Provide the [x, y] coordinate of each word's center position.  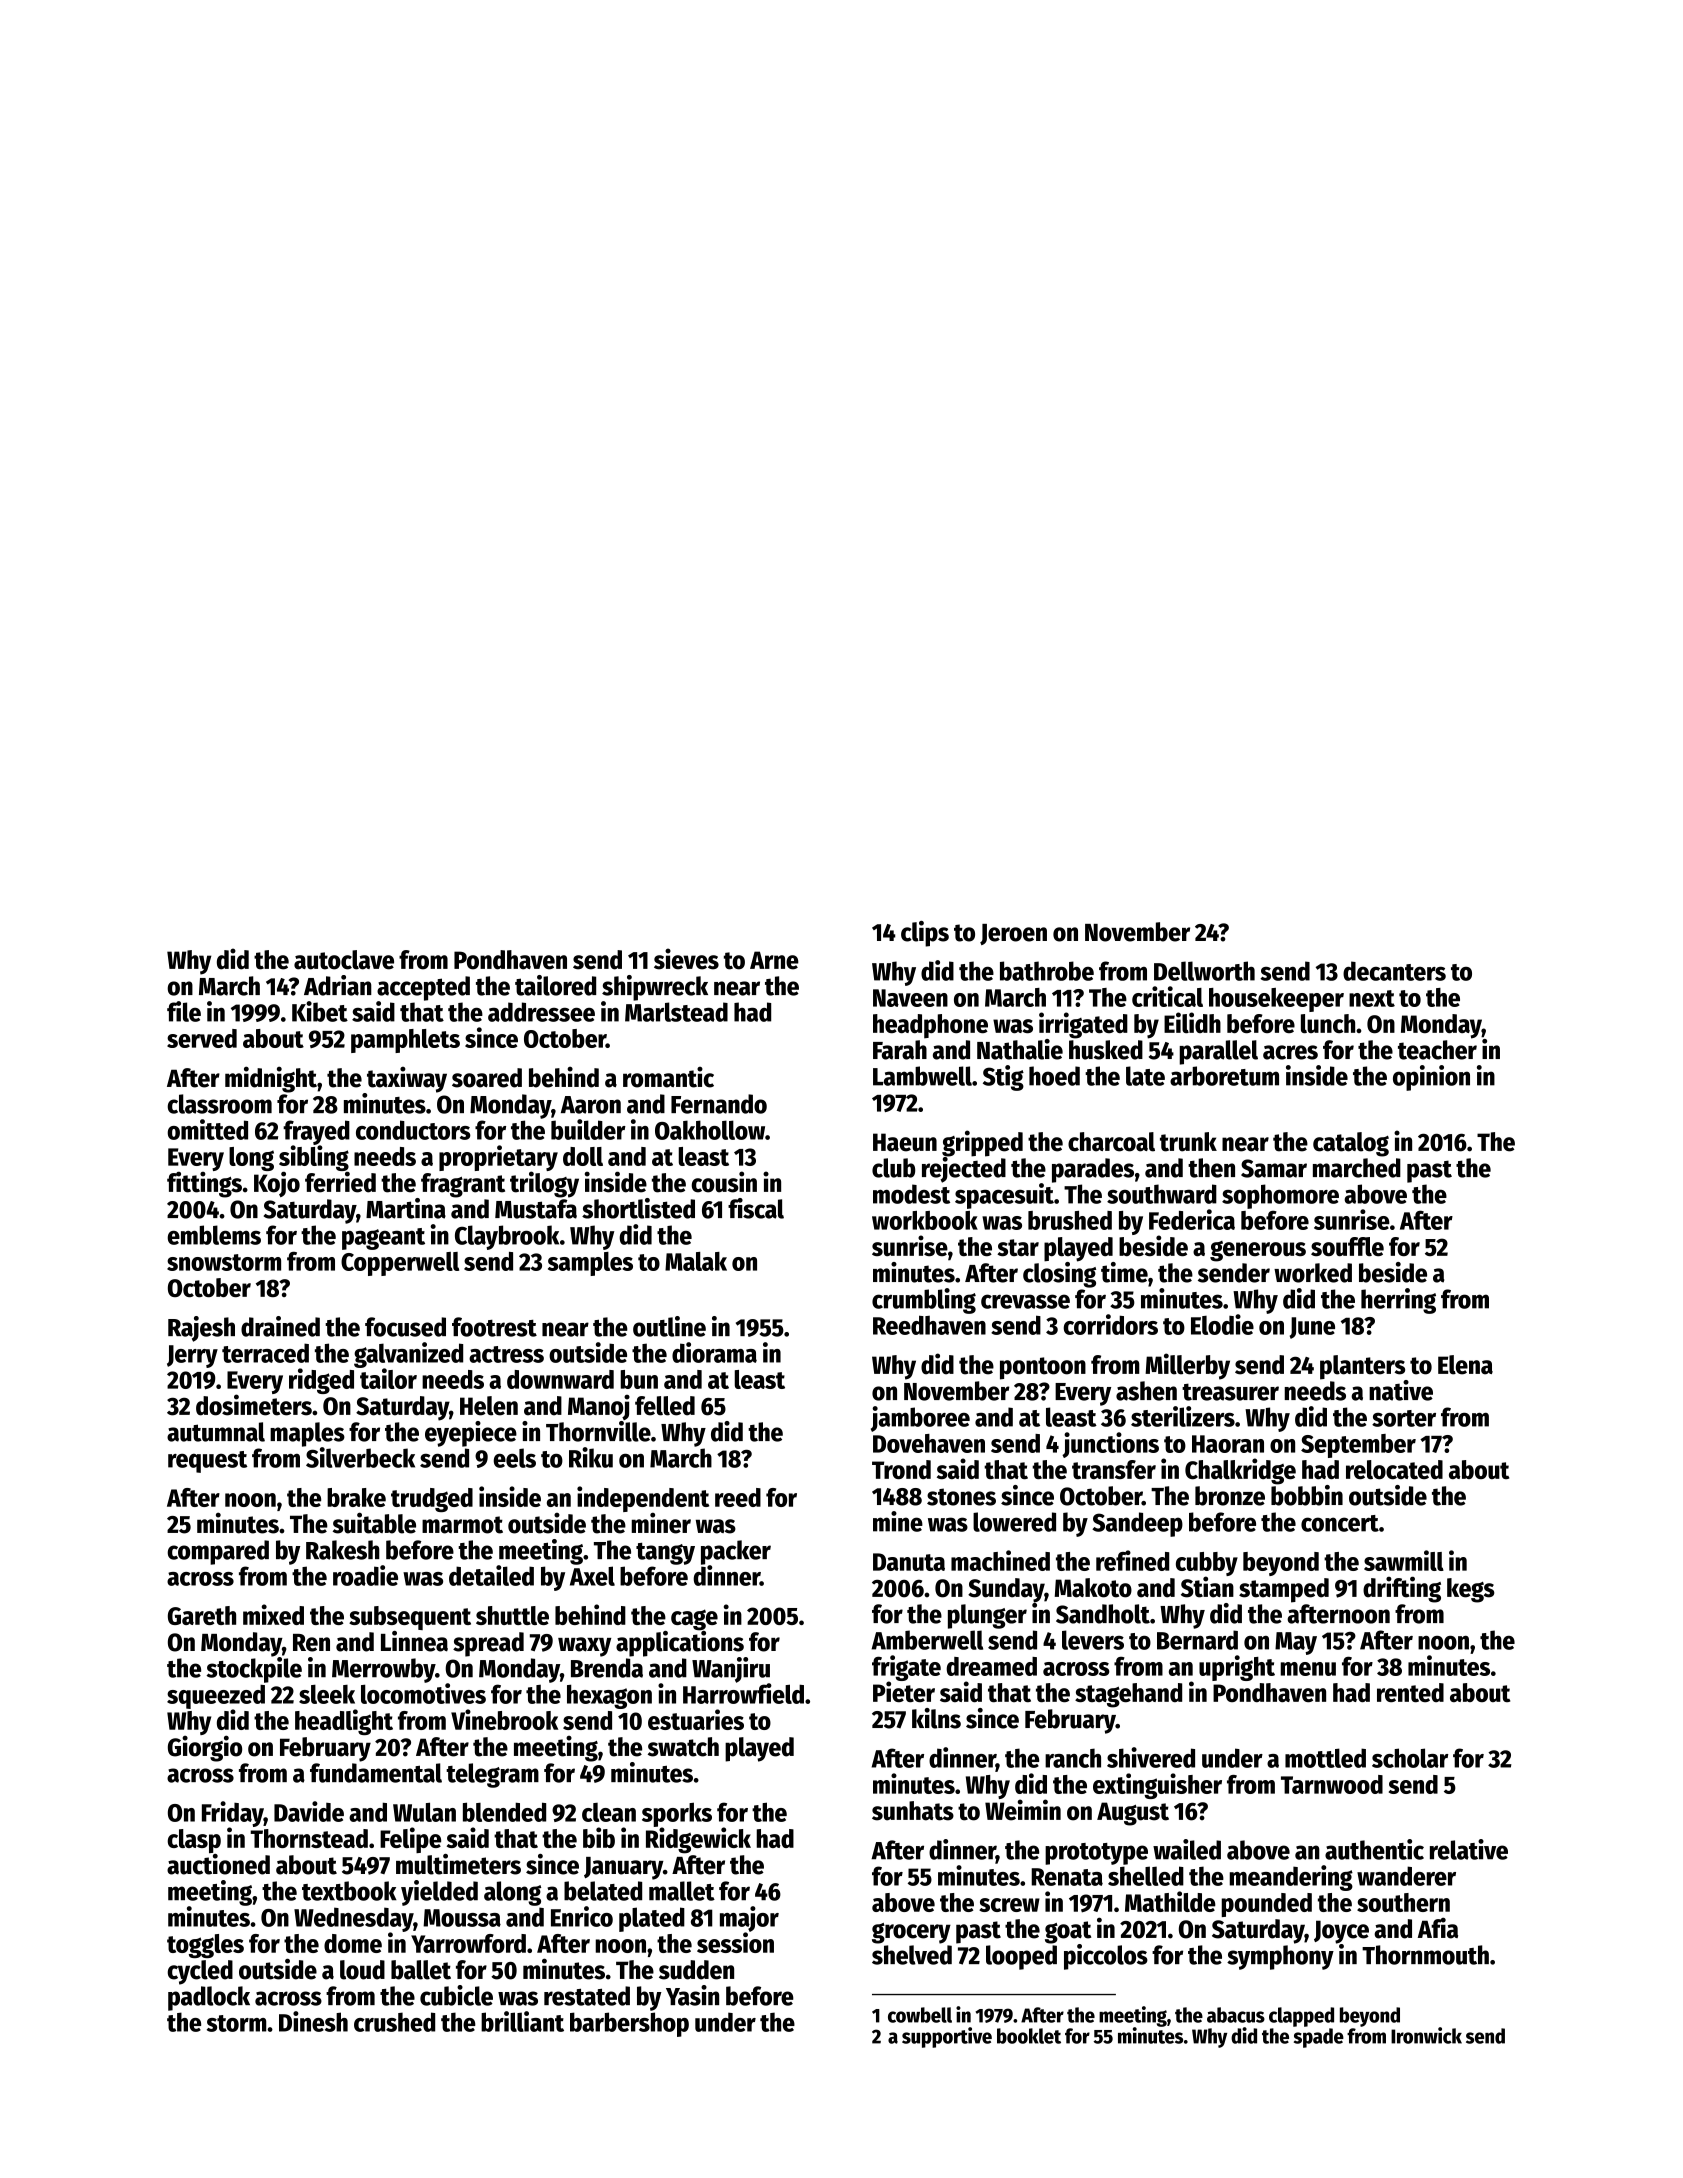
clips [925, 934]
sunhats [913, 1811]
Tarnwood [1332, 1784]
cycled [200, 1972]
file [184, 1011]
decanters [1394, 971]
